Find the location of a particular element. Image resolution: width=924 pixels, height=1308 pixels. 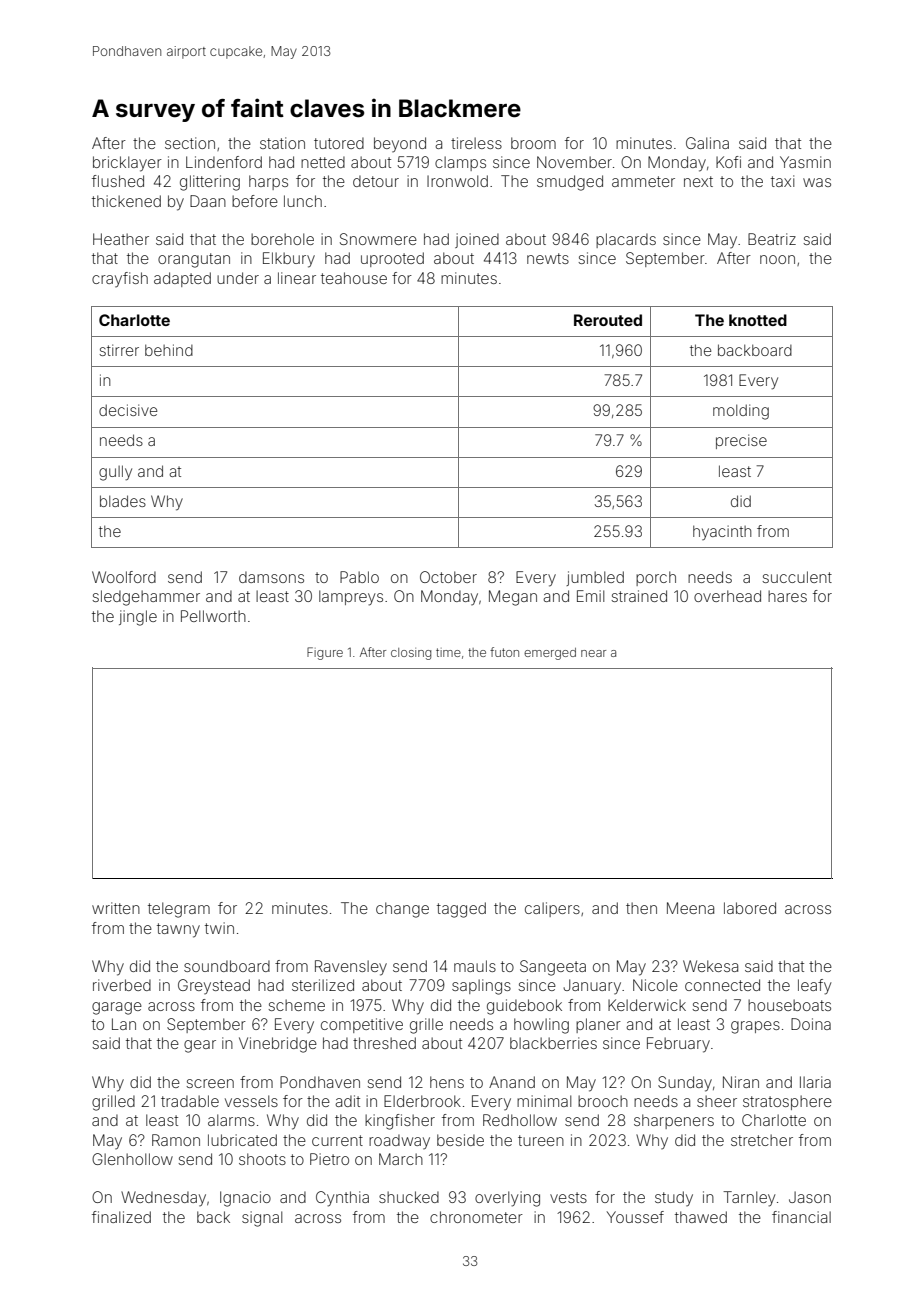

Glenhollow is located at coordinates (132, 1159).
